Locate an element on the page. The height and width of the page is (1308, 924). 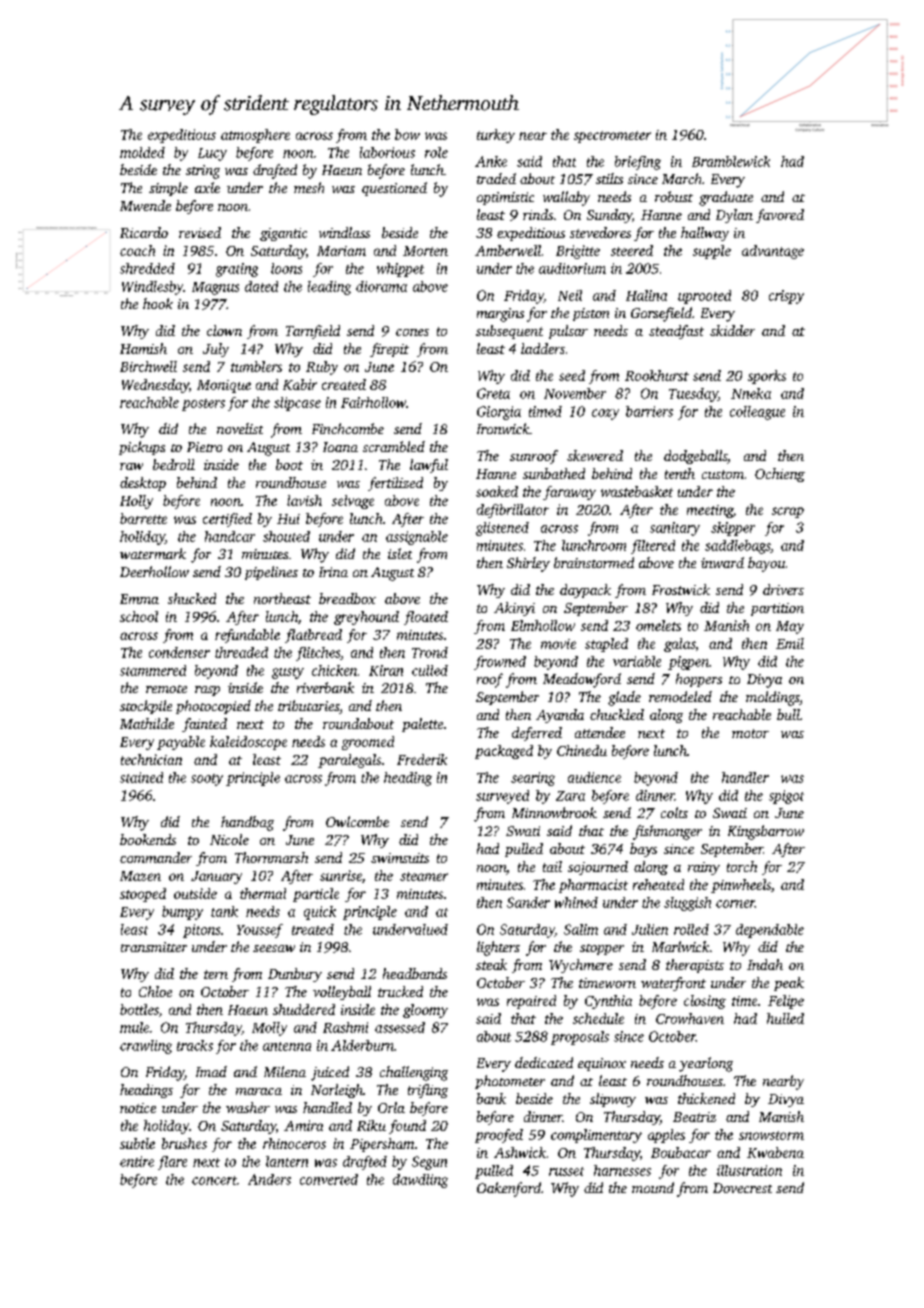
atmosphere is located at coordinates (255, 136).
